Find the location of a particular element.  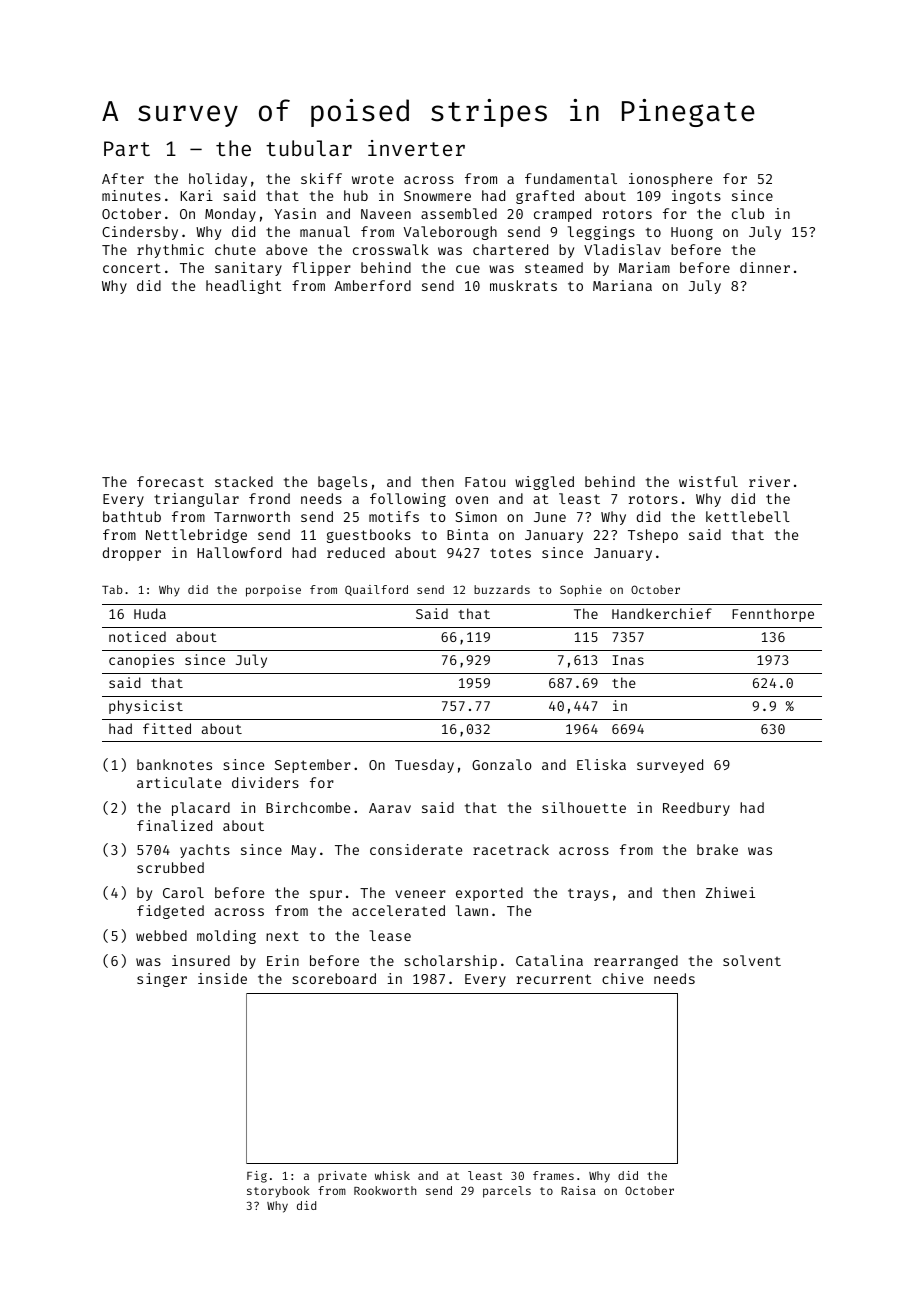

tubular is located at coordinates (309, 148).
